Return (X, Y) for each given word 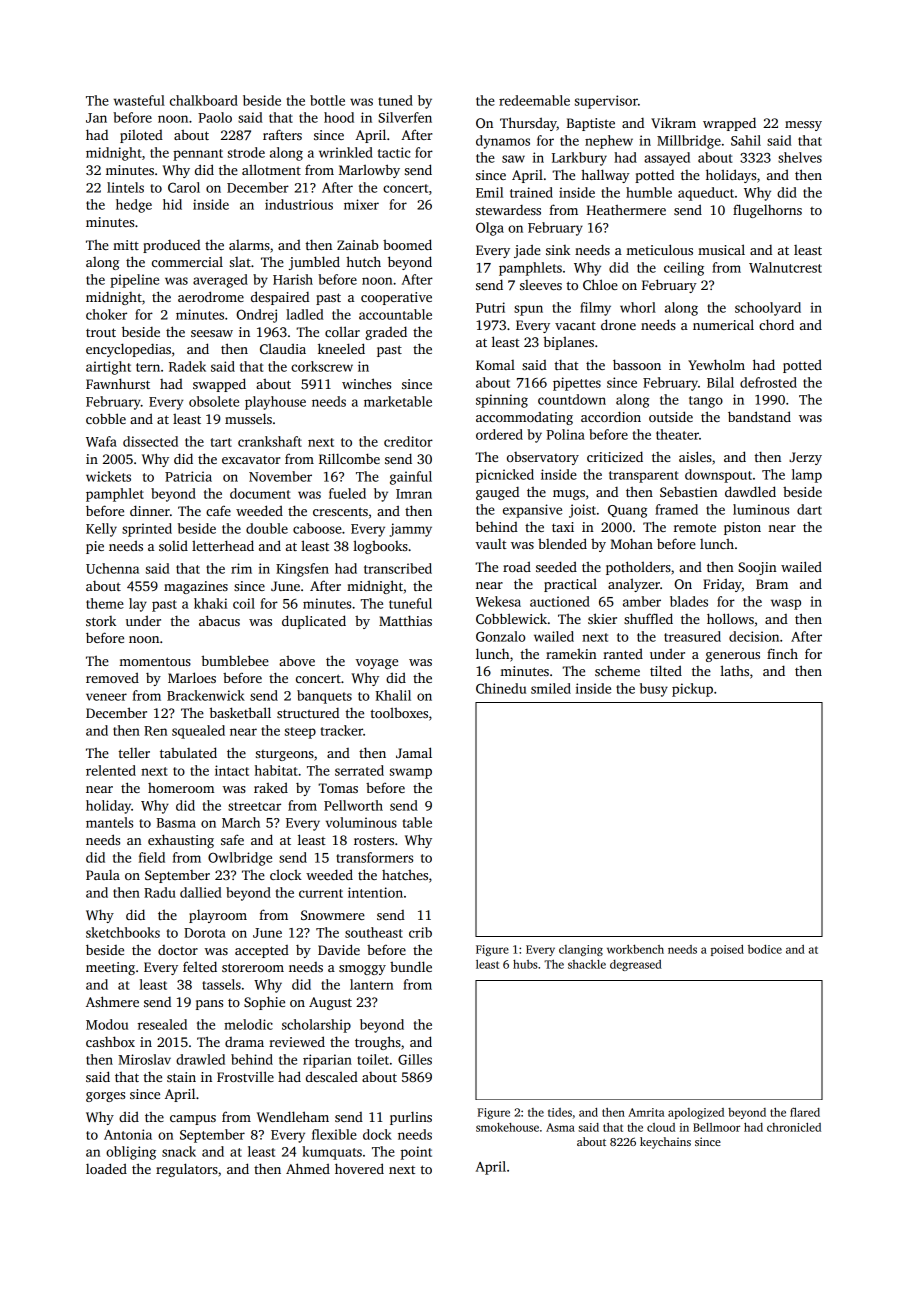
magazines (196, 587)
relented (111, 770)
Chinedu (501, 688)
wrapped (729, 124)
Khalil (393, 695)
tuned (395, 100)
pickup (692, 690)
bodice (765, 949)
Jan (96, 118)
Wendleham (293, 1116)
